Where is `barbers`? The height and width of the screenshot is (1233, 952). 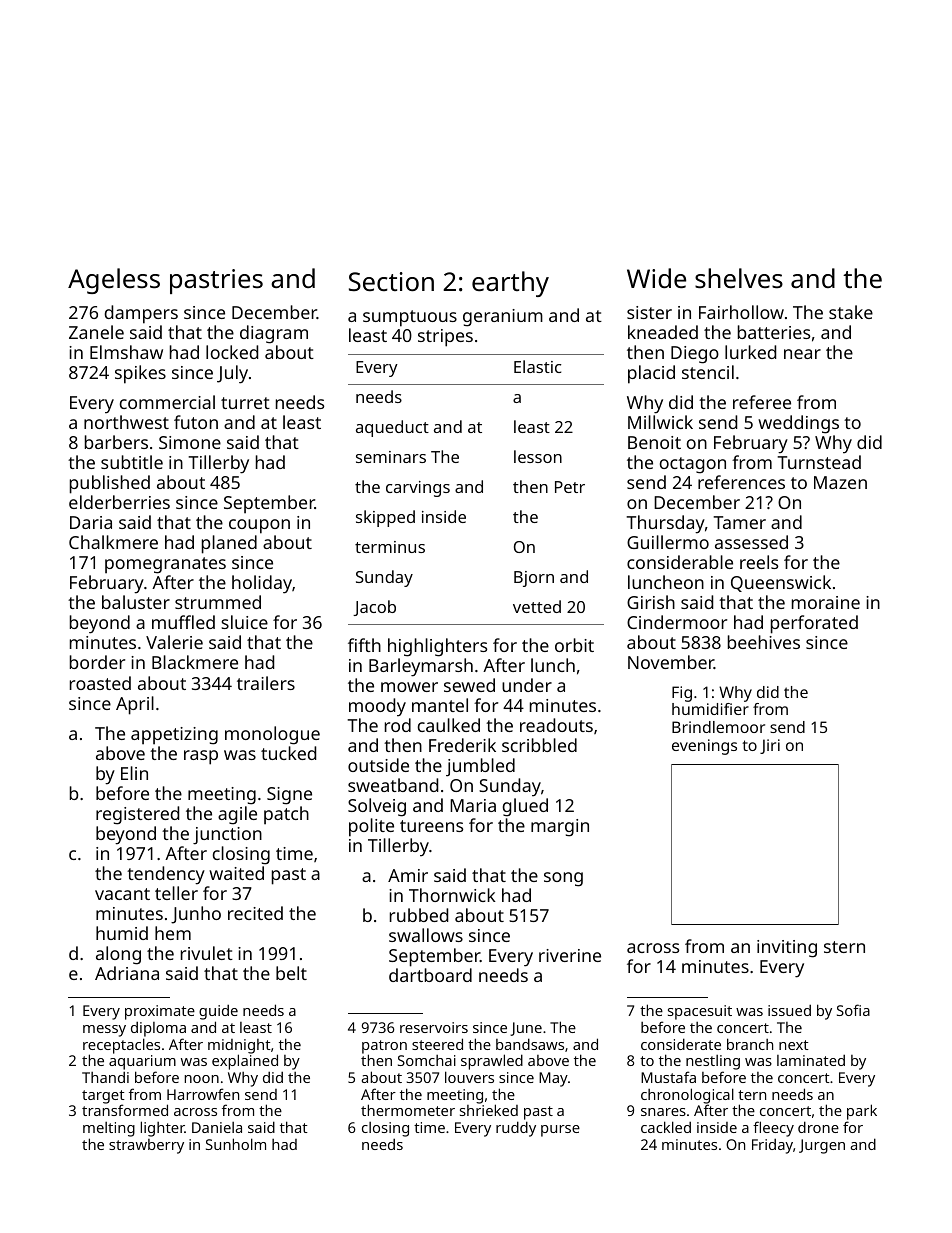 barbers is located at coordinates (116, 442).
